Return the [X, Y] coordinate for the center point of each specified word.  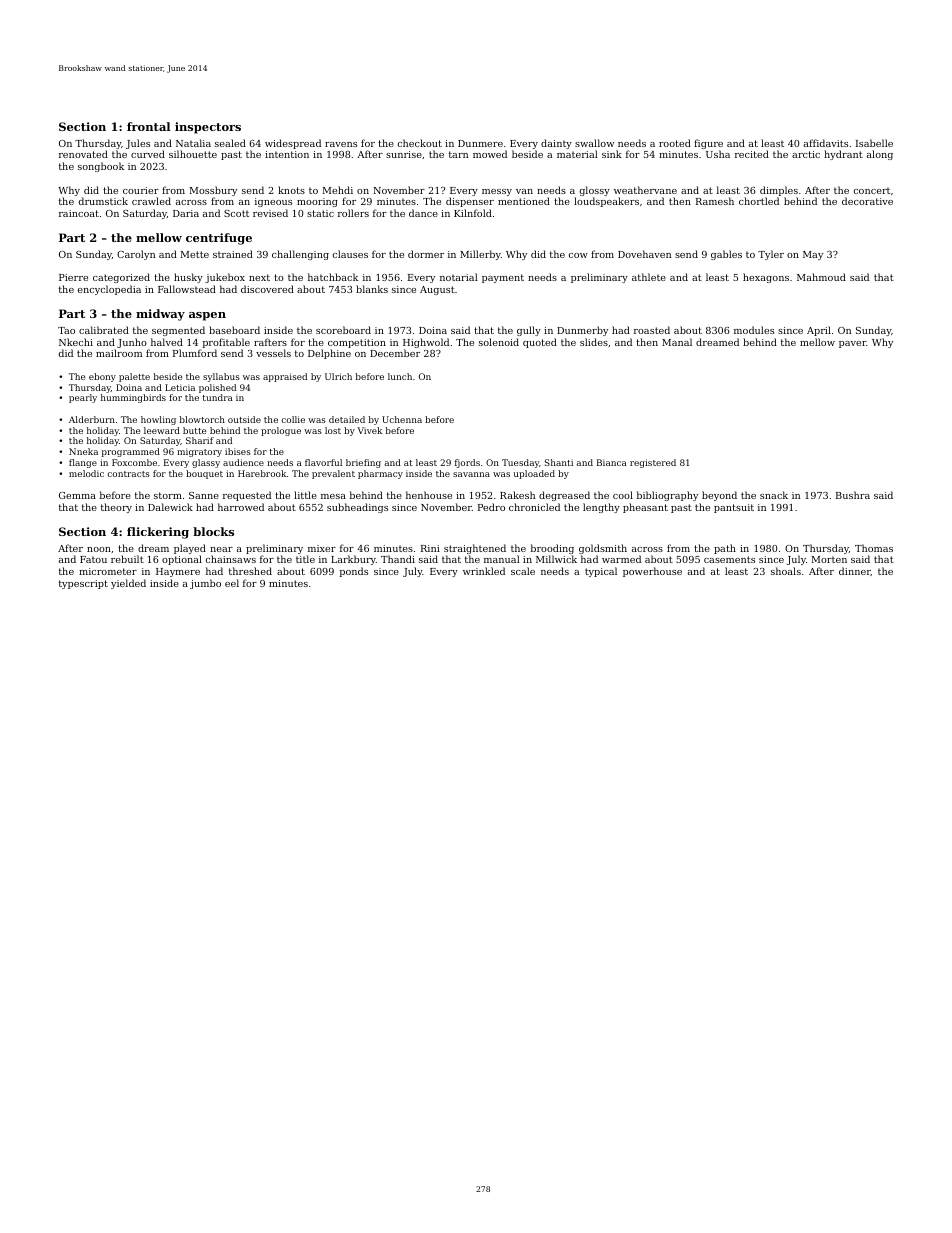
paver [852, 344]
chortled [759, 201]
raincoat [79, 213]
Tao [66, 330]
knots [291, 190]
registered [653, 463]
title [305, 559]
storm [168, 495]
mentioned [524, 201]
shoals [786, 571]
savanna [471, 474]
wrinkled [484, 571]
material [577, 154]
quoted [540, 343]
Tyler [771, 255]
